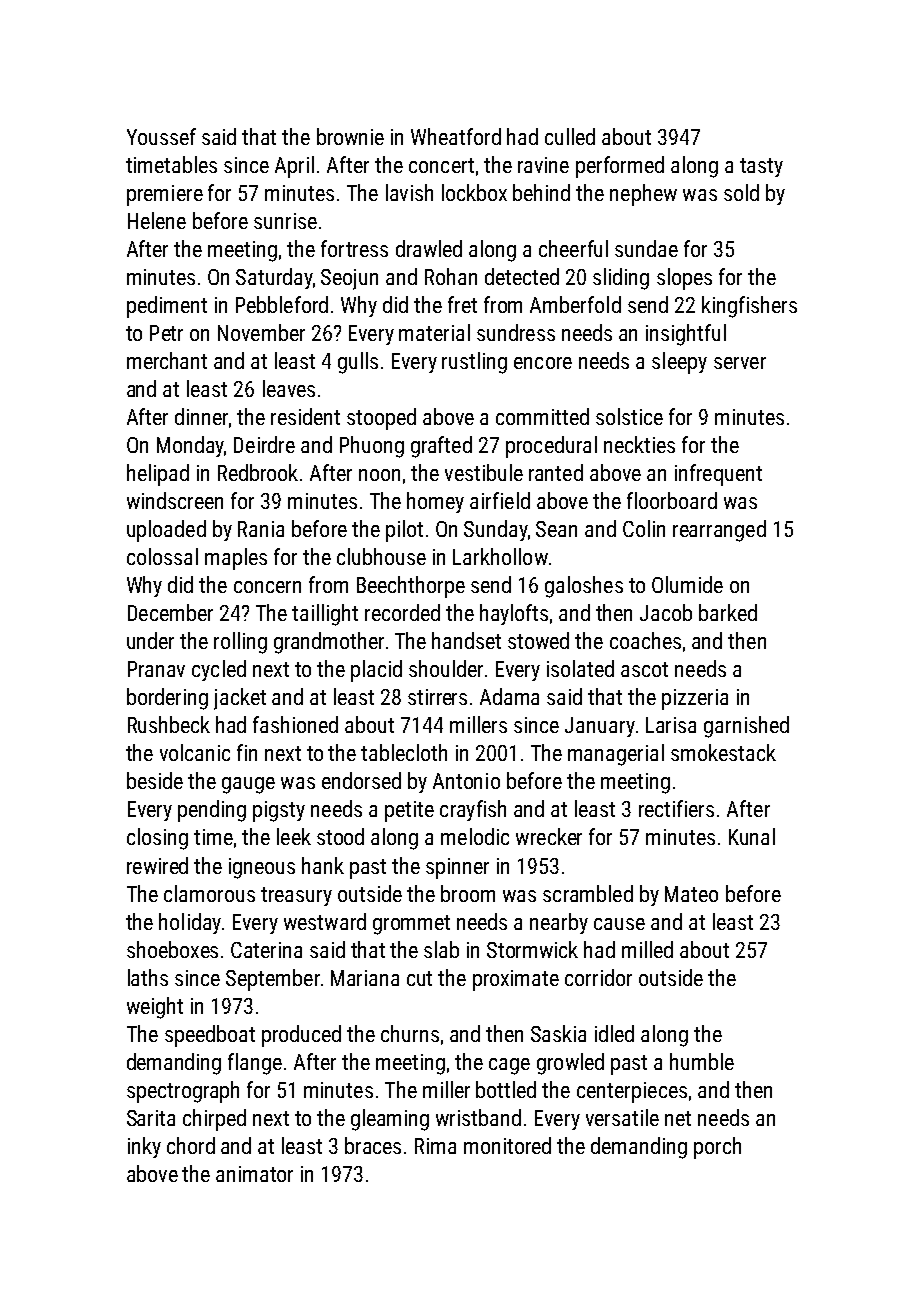 This document has height=1314, width=924. Describe the element at coordinates (162, 556) in the document. I see `colossal` at that location.
